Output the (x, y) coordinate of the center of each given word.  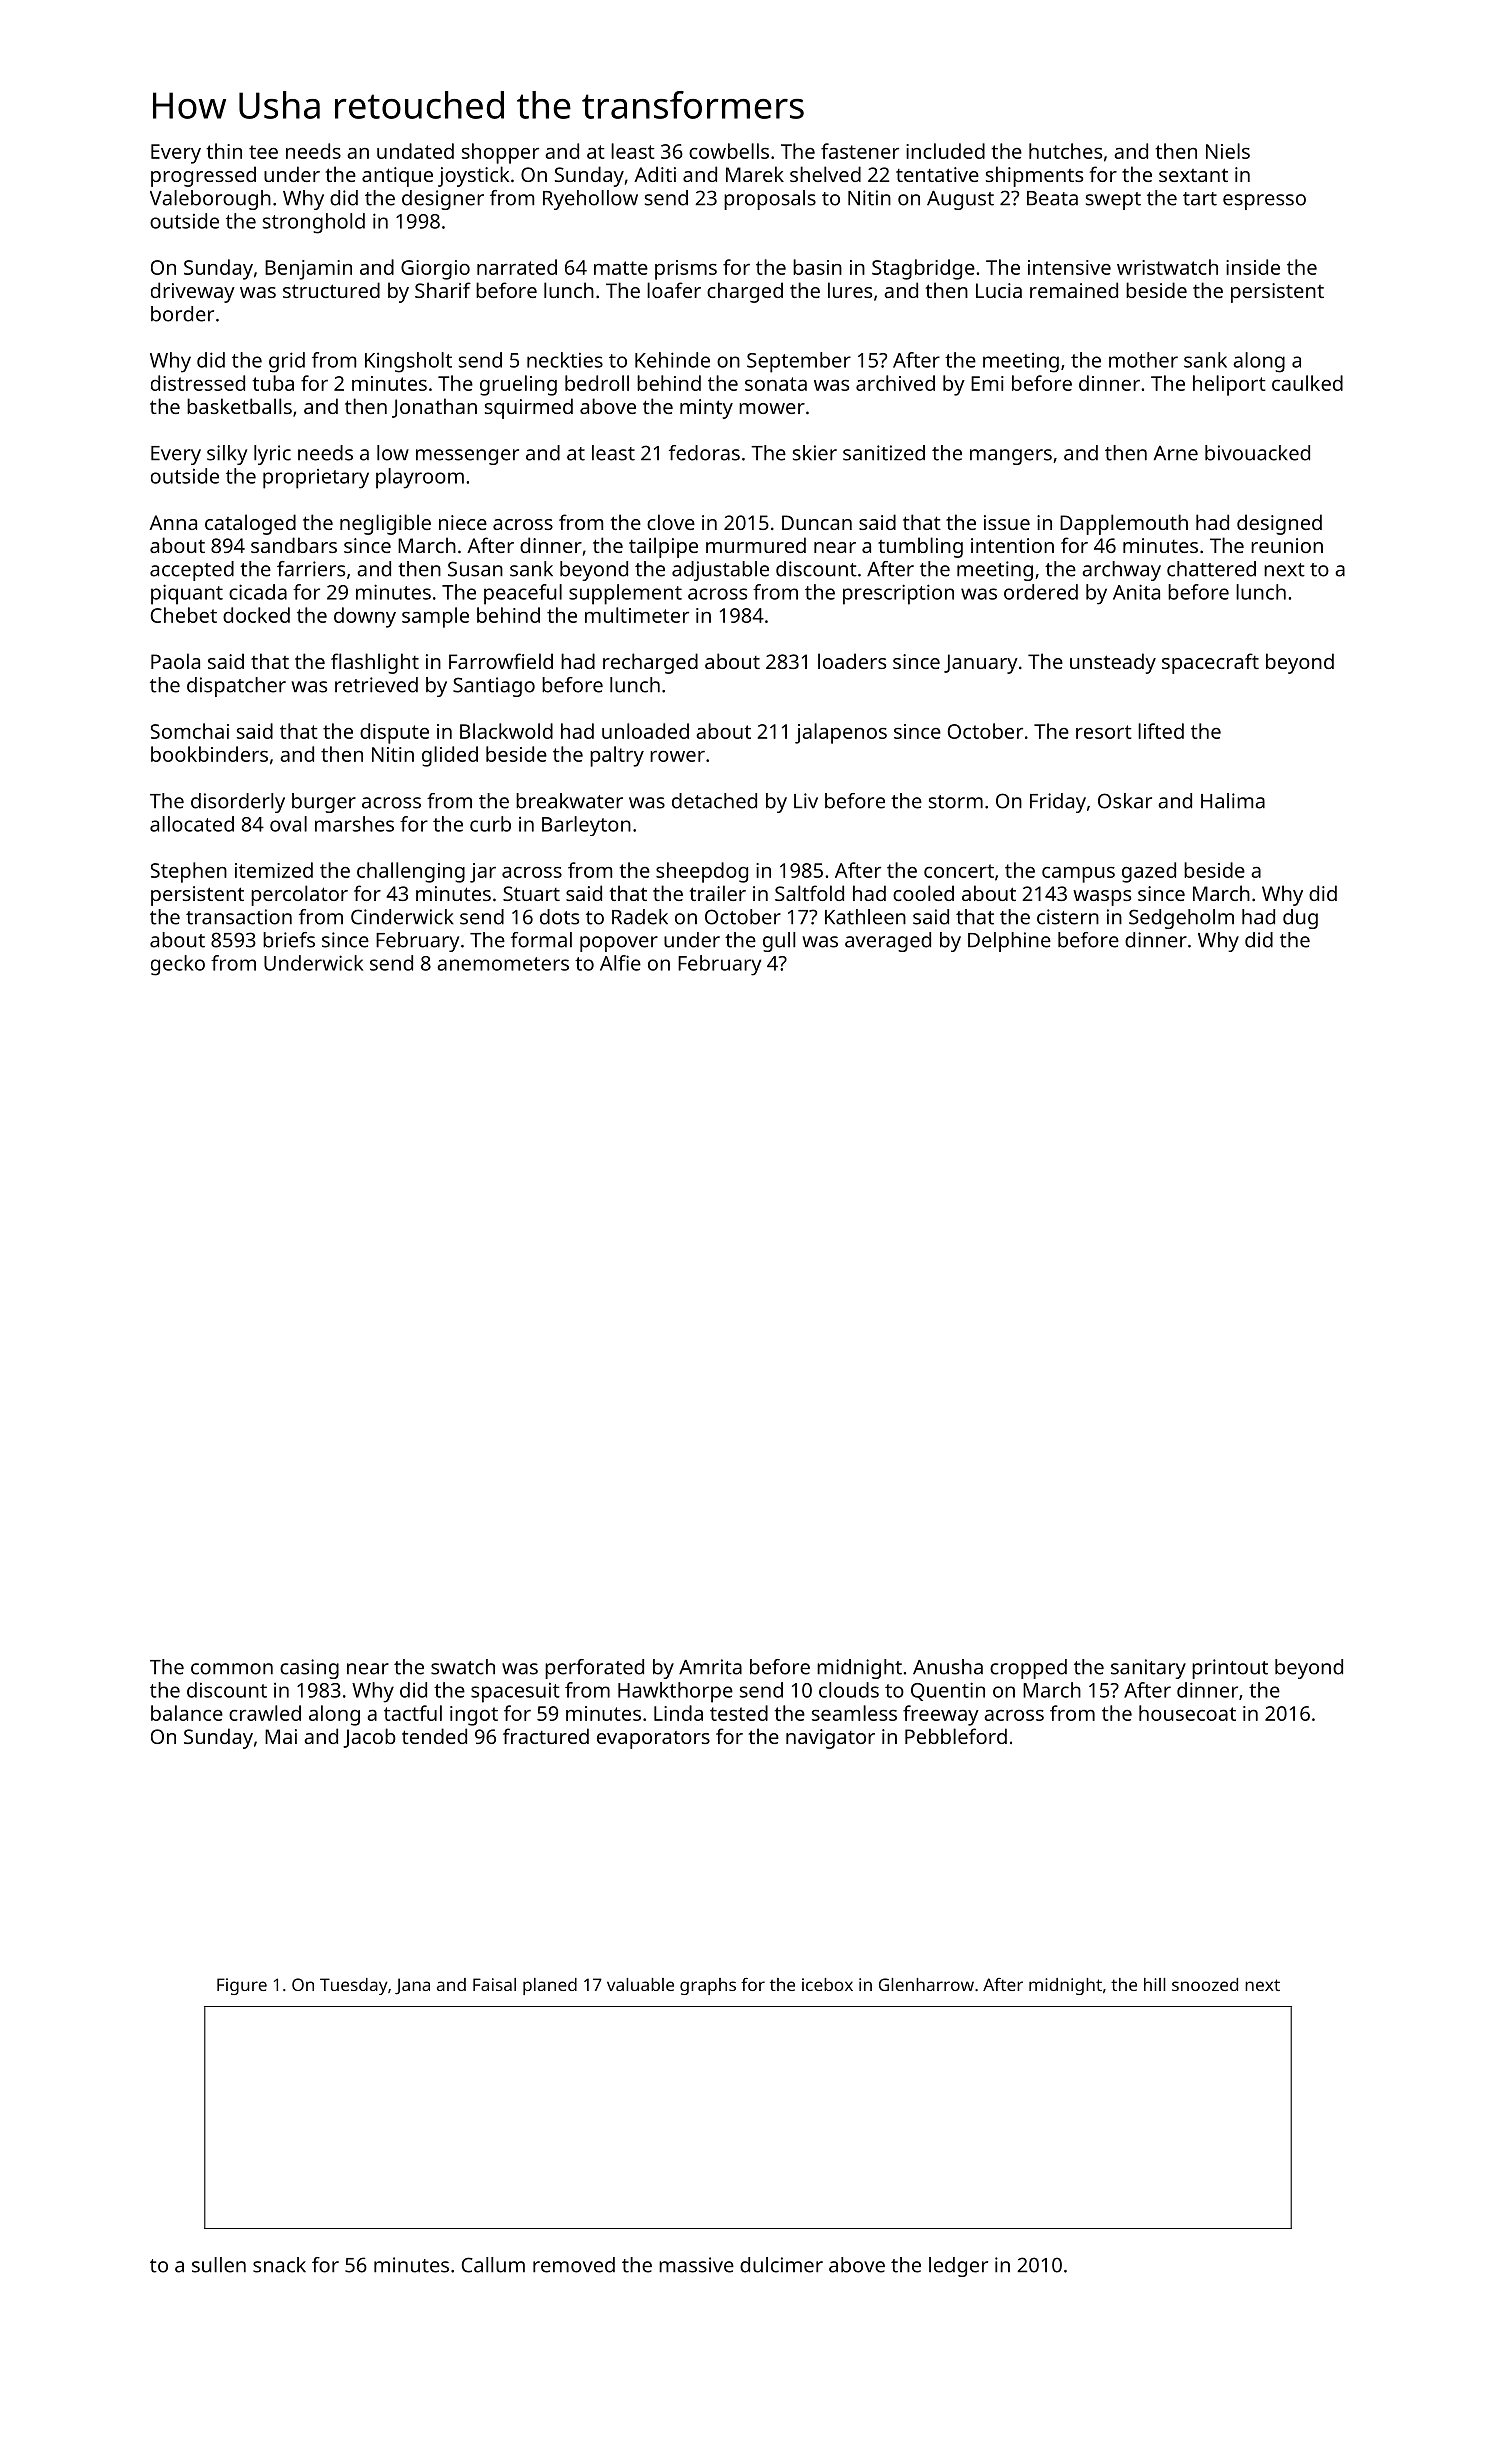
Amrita (710, 1667)
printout (1230, 1669)
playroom (420, 478)
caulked (1307, 383)
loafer (674, 290)
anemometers (503, 964)
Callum (493, 2265)
